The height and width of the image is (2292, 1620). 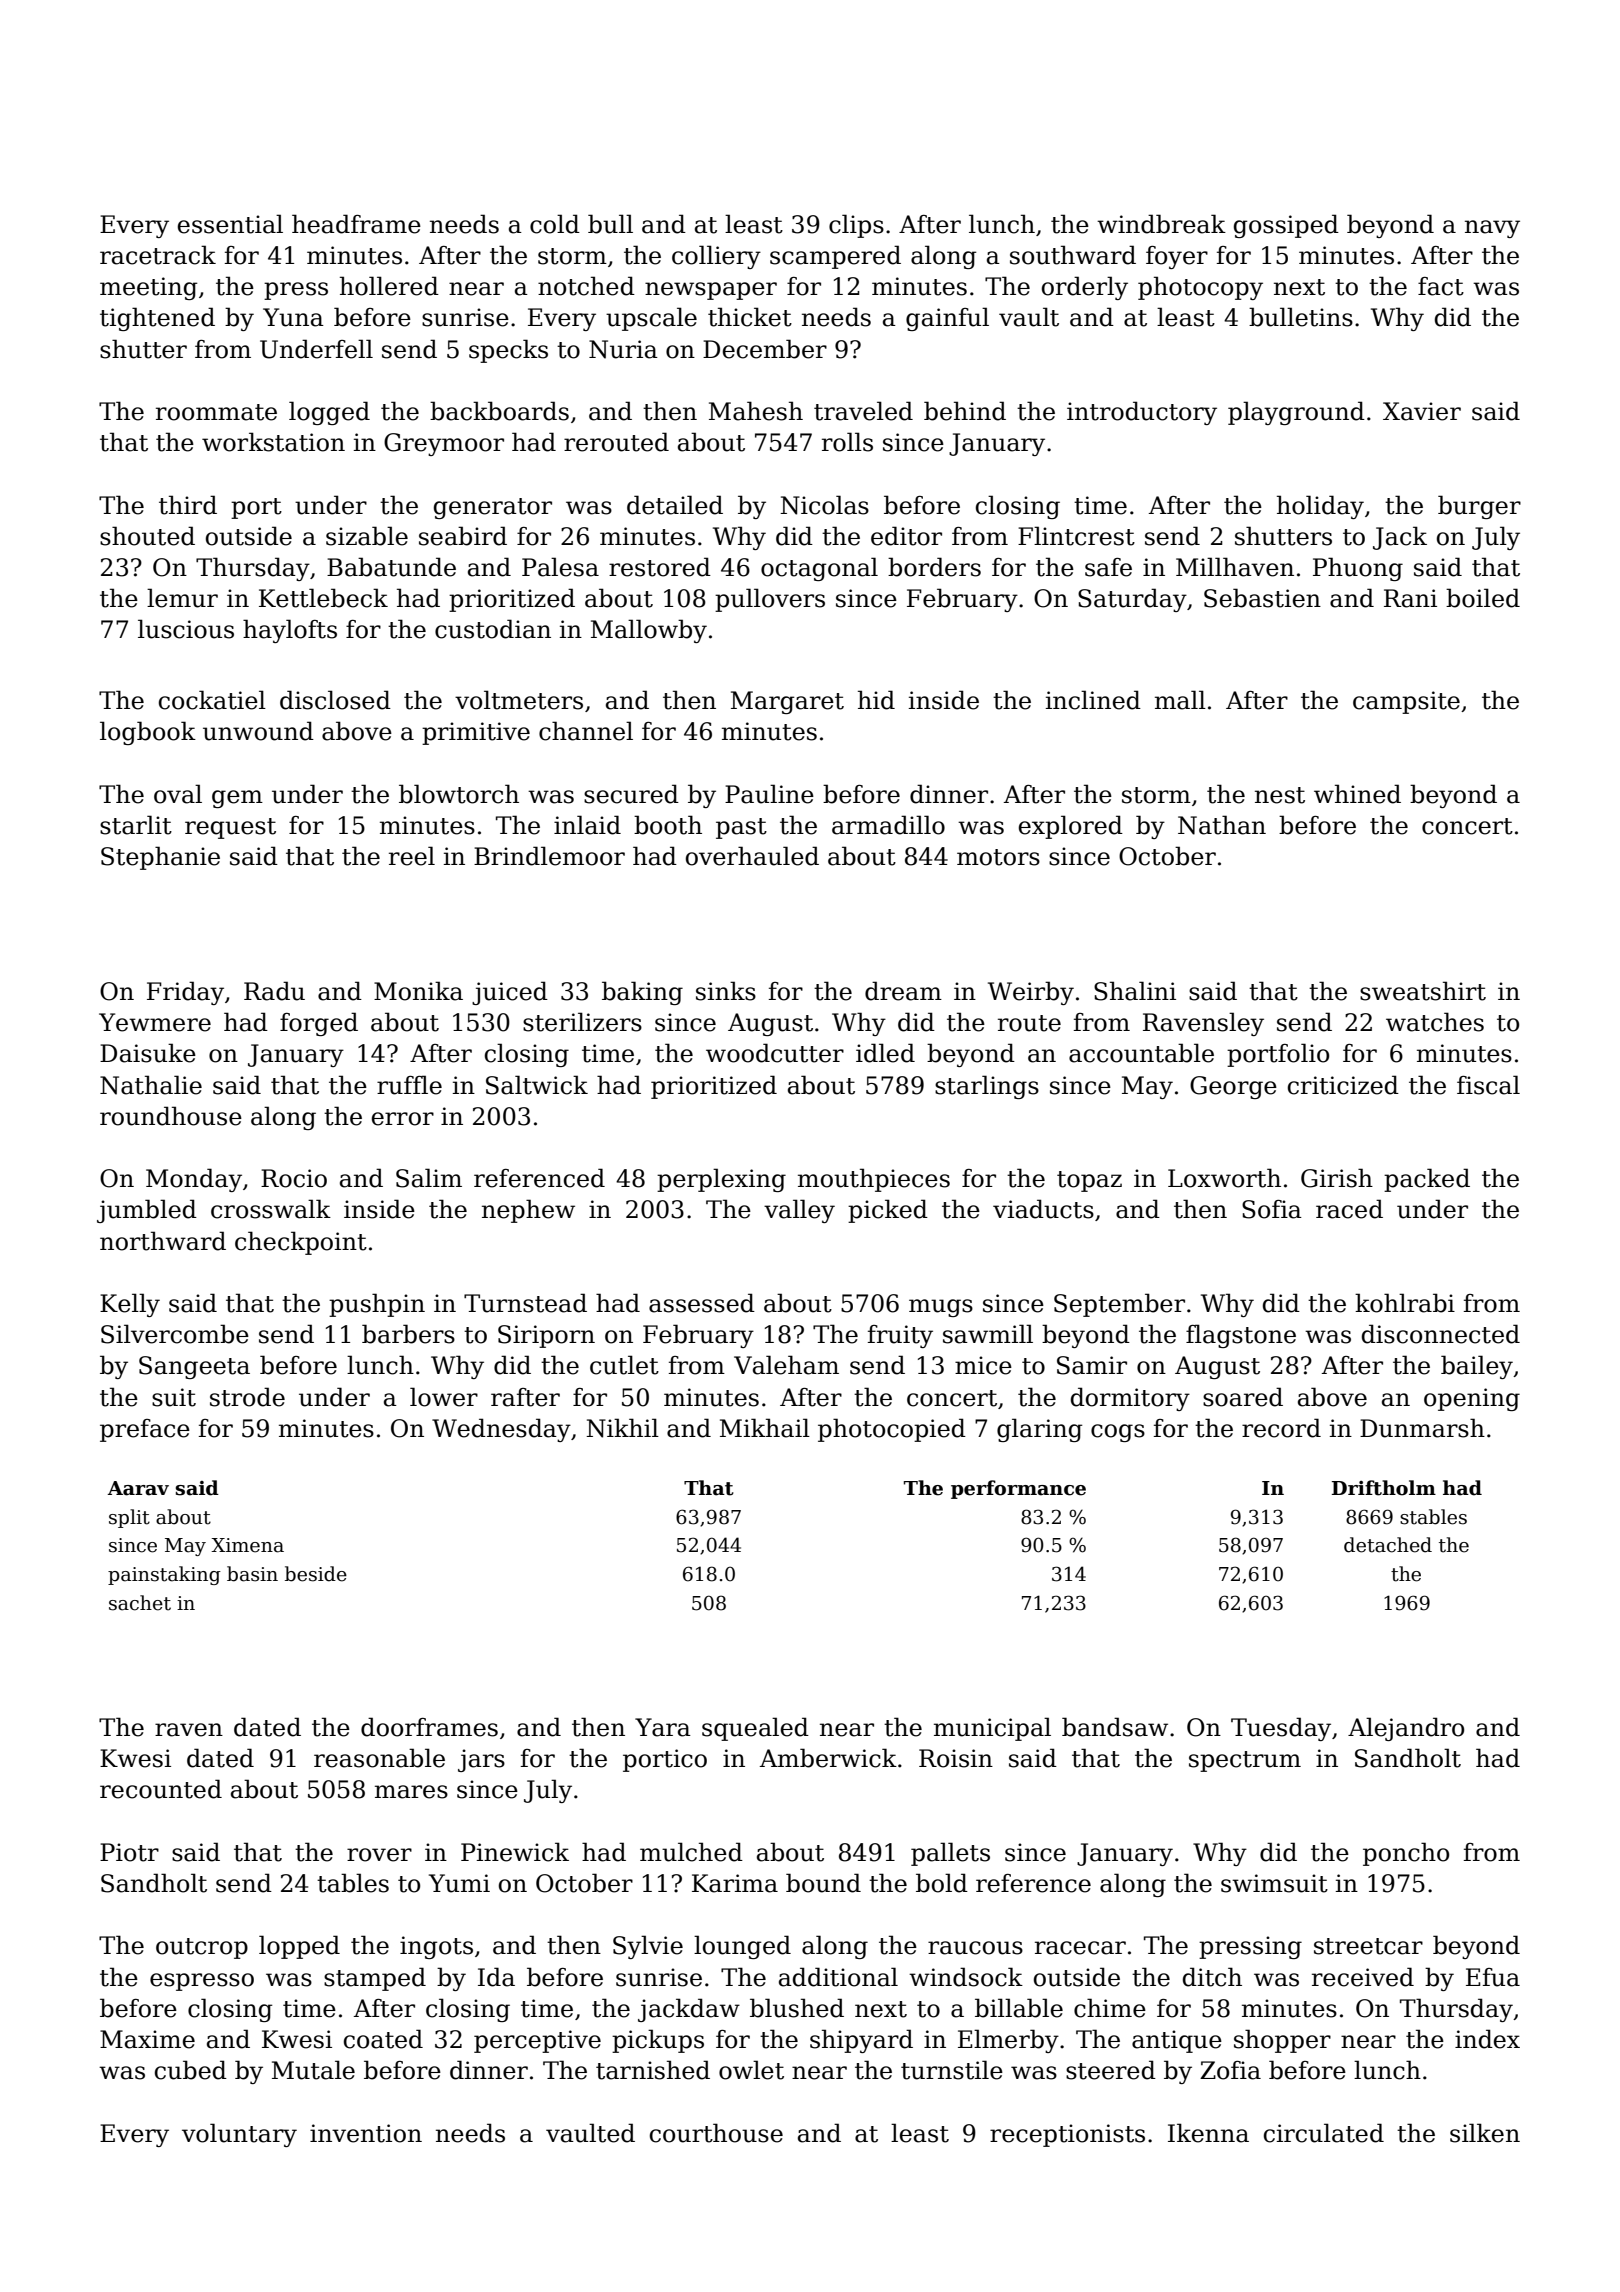 What do you see at coordinates (444, 1397) in the image?
I see `lower` at bounding box center [444, 1397].
